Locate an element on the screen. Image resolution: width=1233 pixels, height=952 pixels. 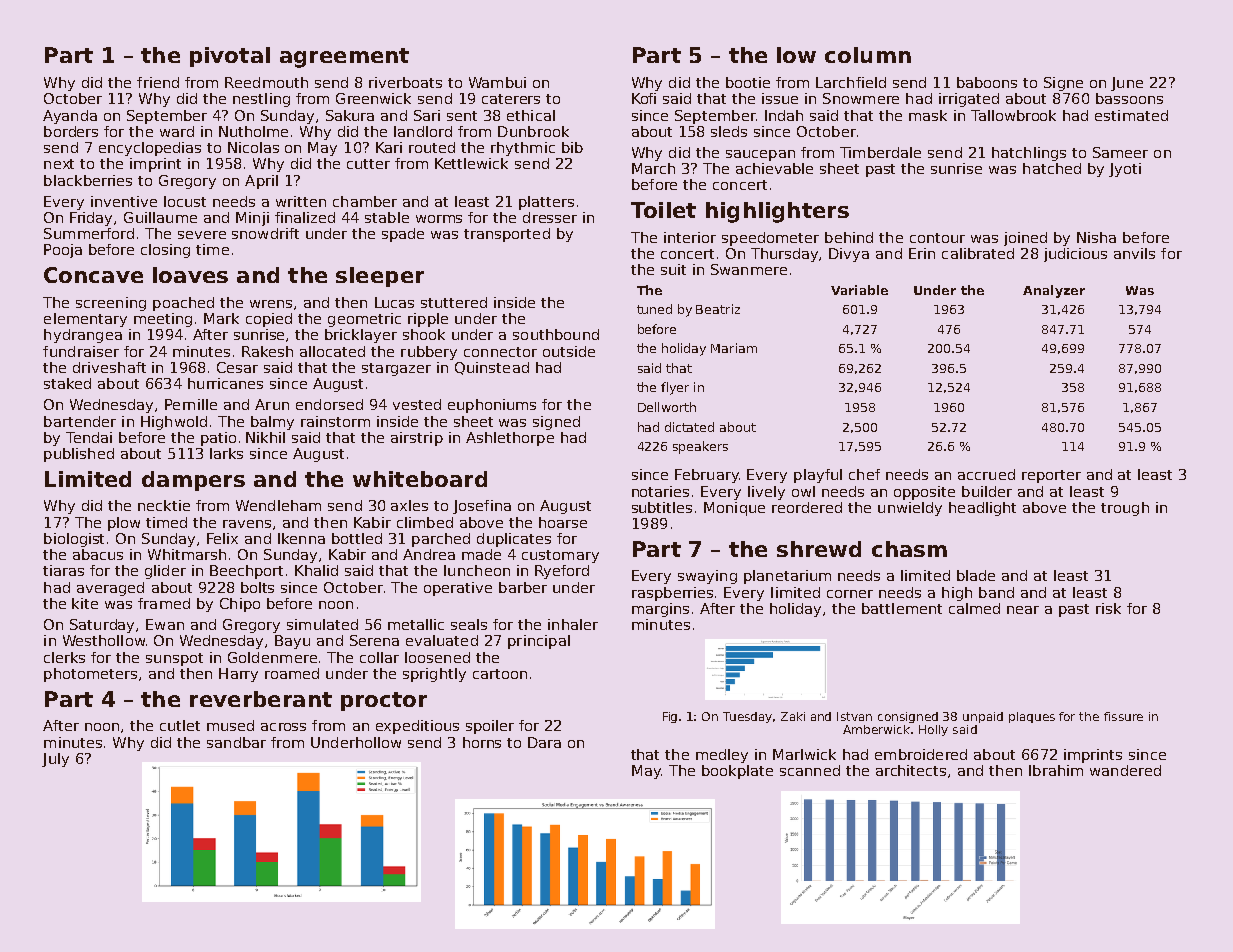
suit is located at coordinates (673, 269).
